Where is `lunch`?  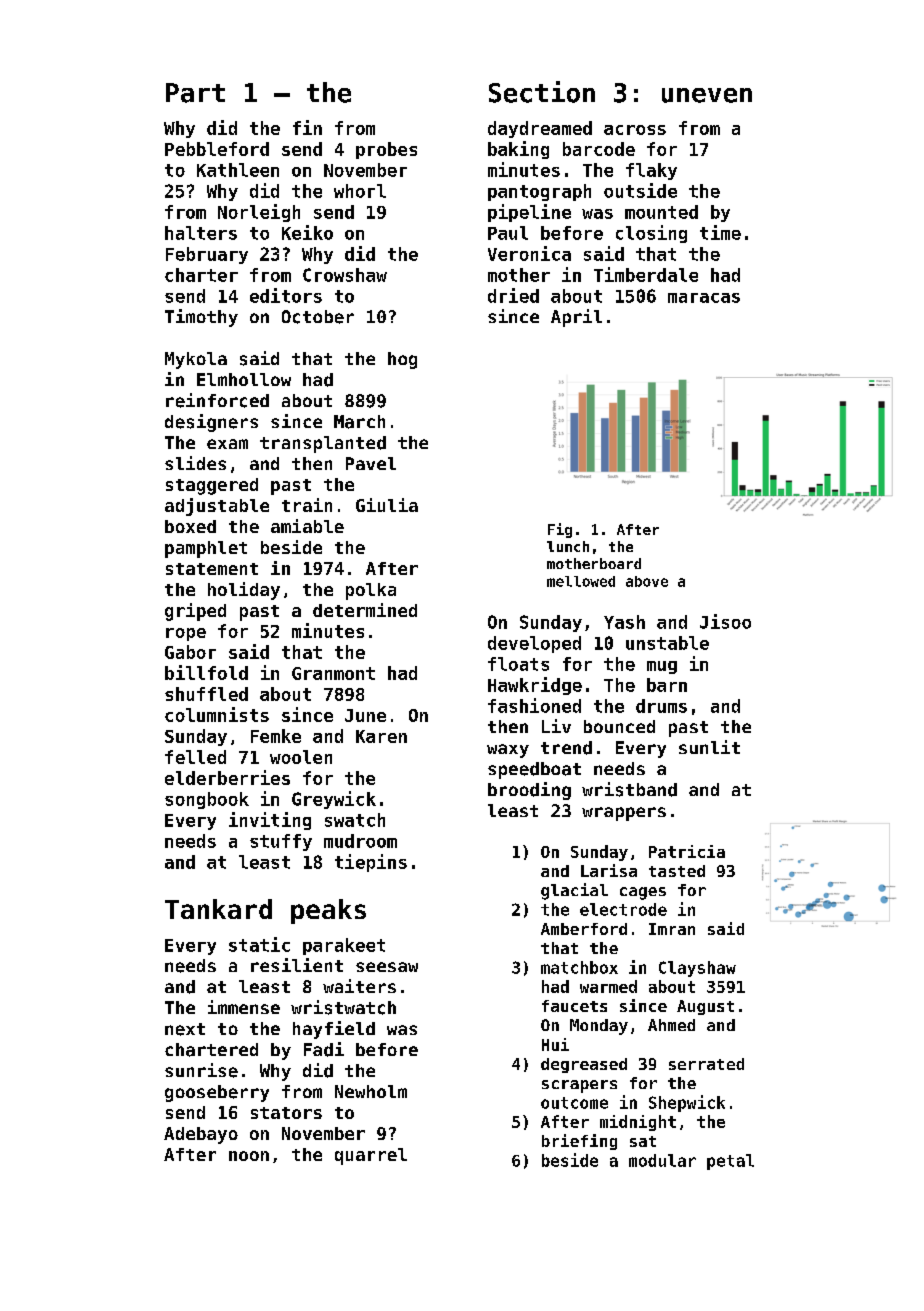 lunch is located at coordinates (568, 546).
